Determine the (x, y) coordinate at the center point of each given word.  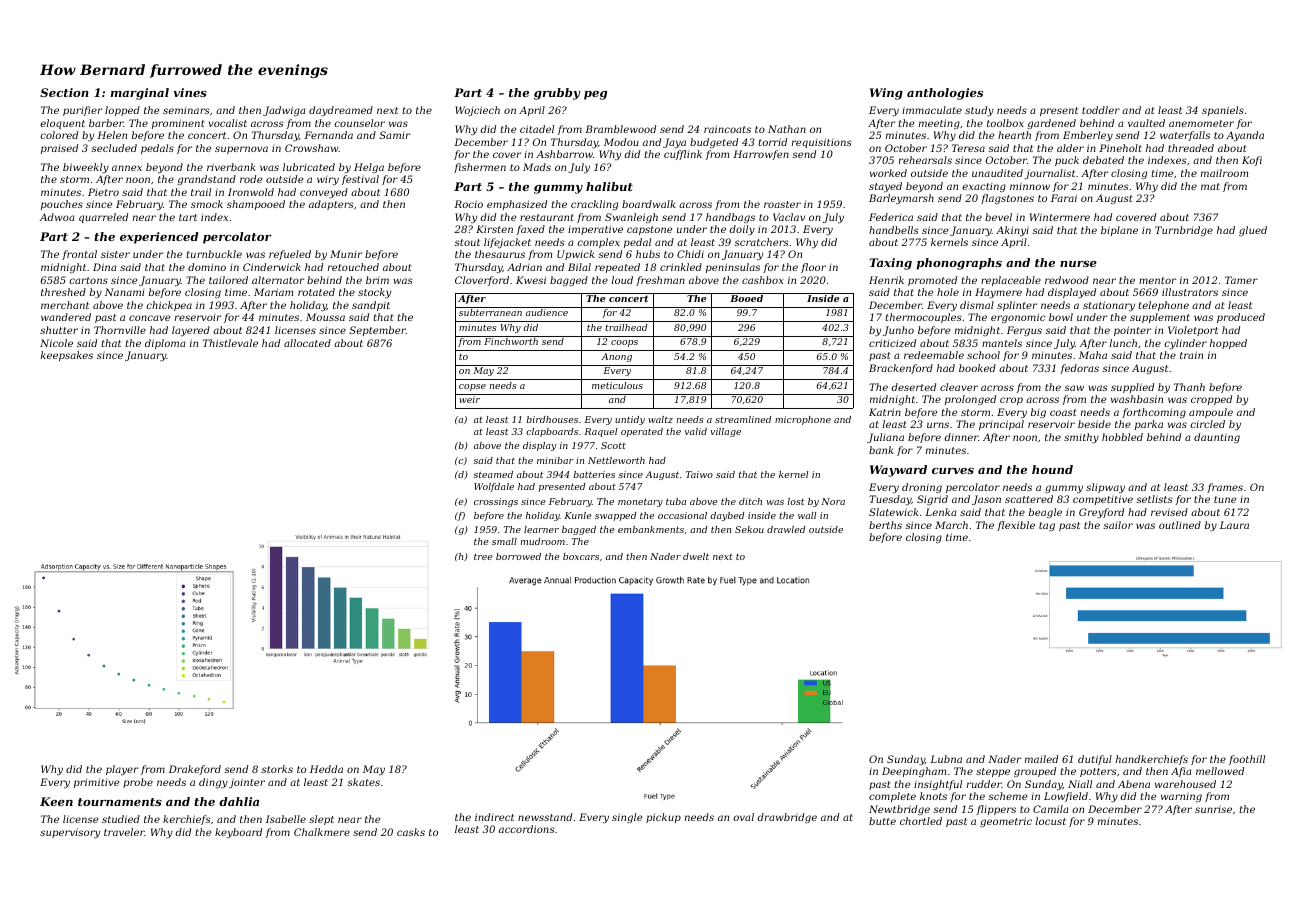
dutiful (1095, 760)
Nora (833, 501)
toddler (1101, 110)
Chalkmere (322, 832)
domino (207, 267)
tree (483, 556)
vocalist (228, 123)
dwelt (696, 556)
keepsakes (67, 356)
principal (1001, 425)
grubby (557, 94)
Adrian (524, 267)
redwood (1067, 280)
